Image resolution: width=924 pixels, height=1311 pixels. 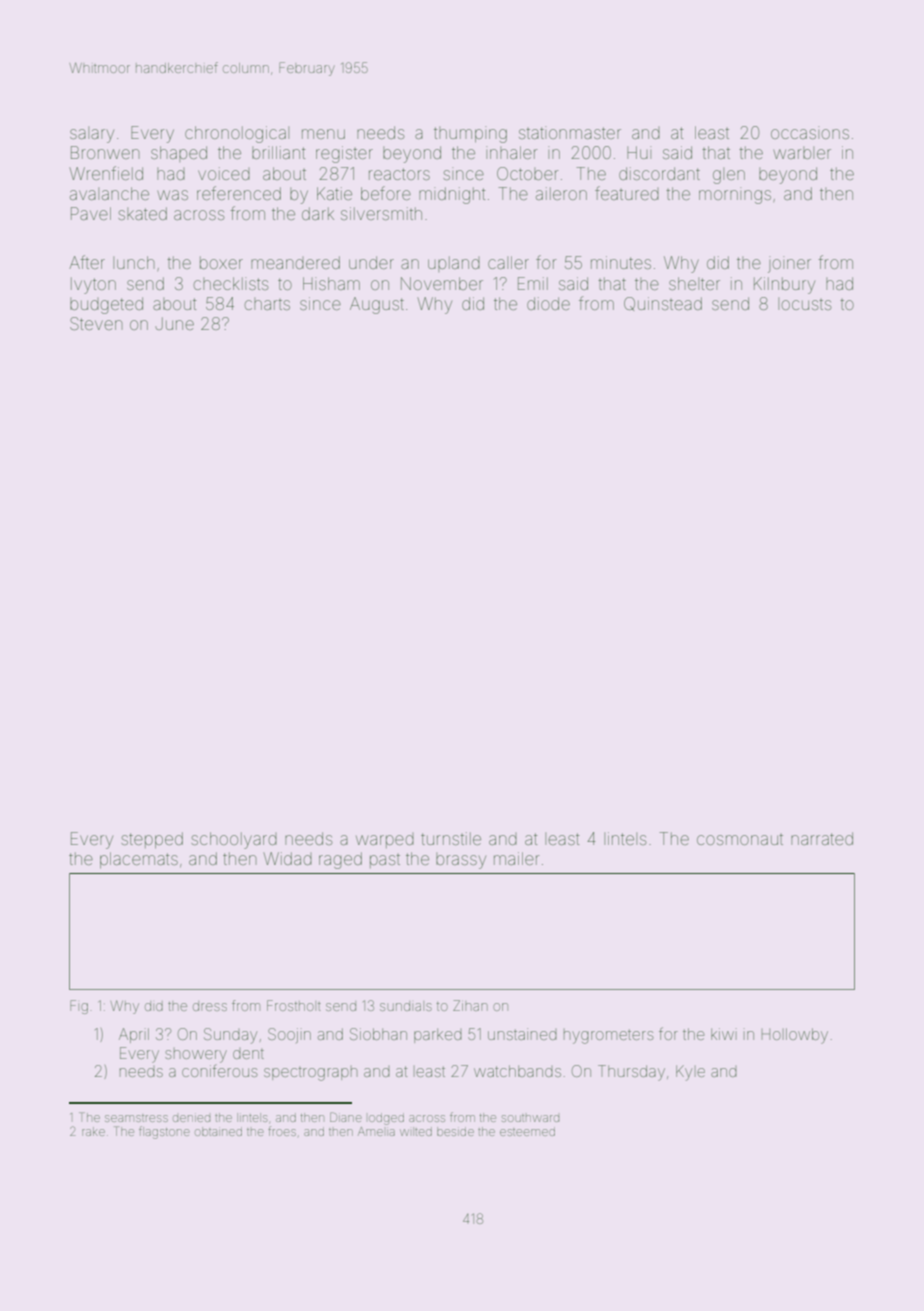 I want to click on Amelia, so click(x=376, y=1131).
